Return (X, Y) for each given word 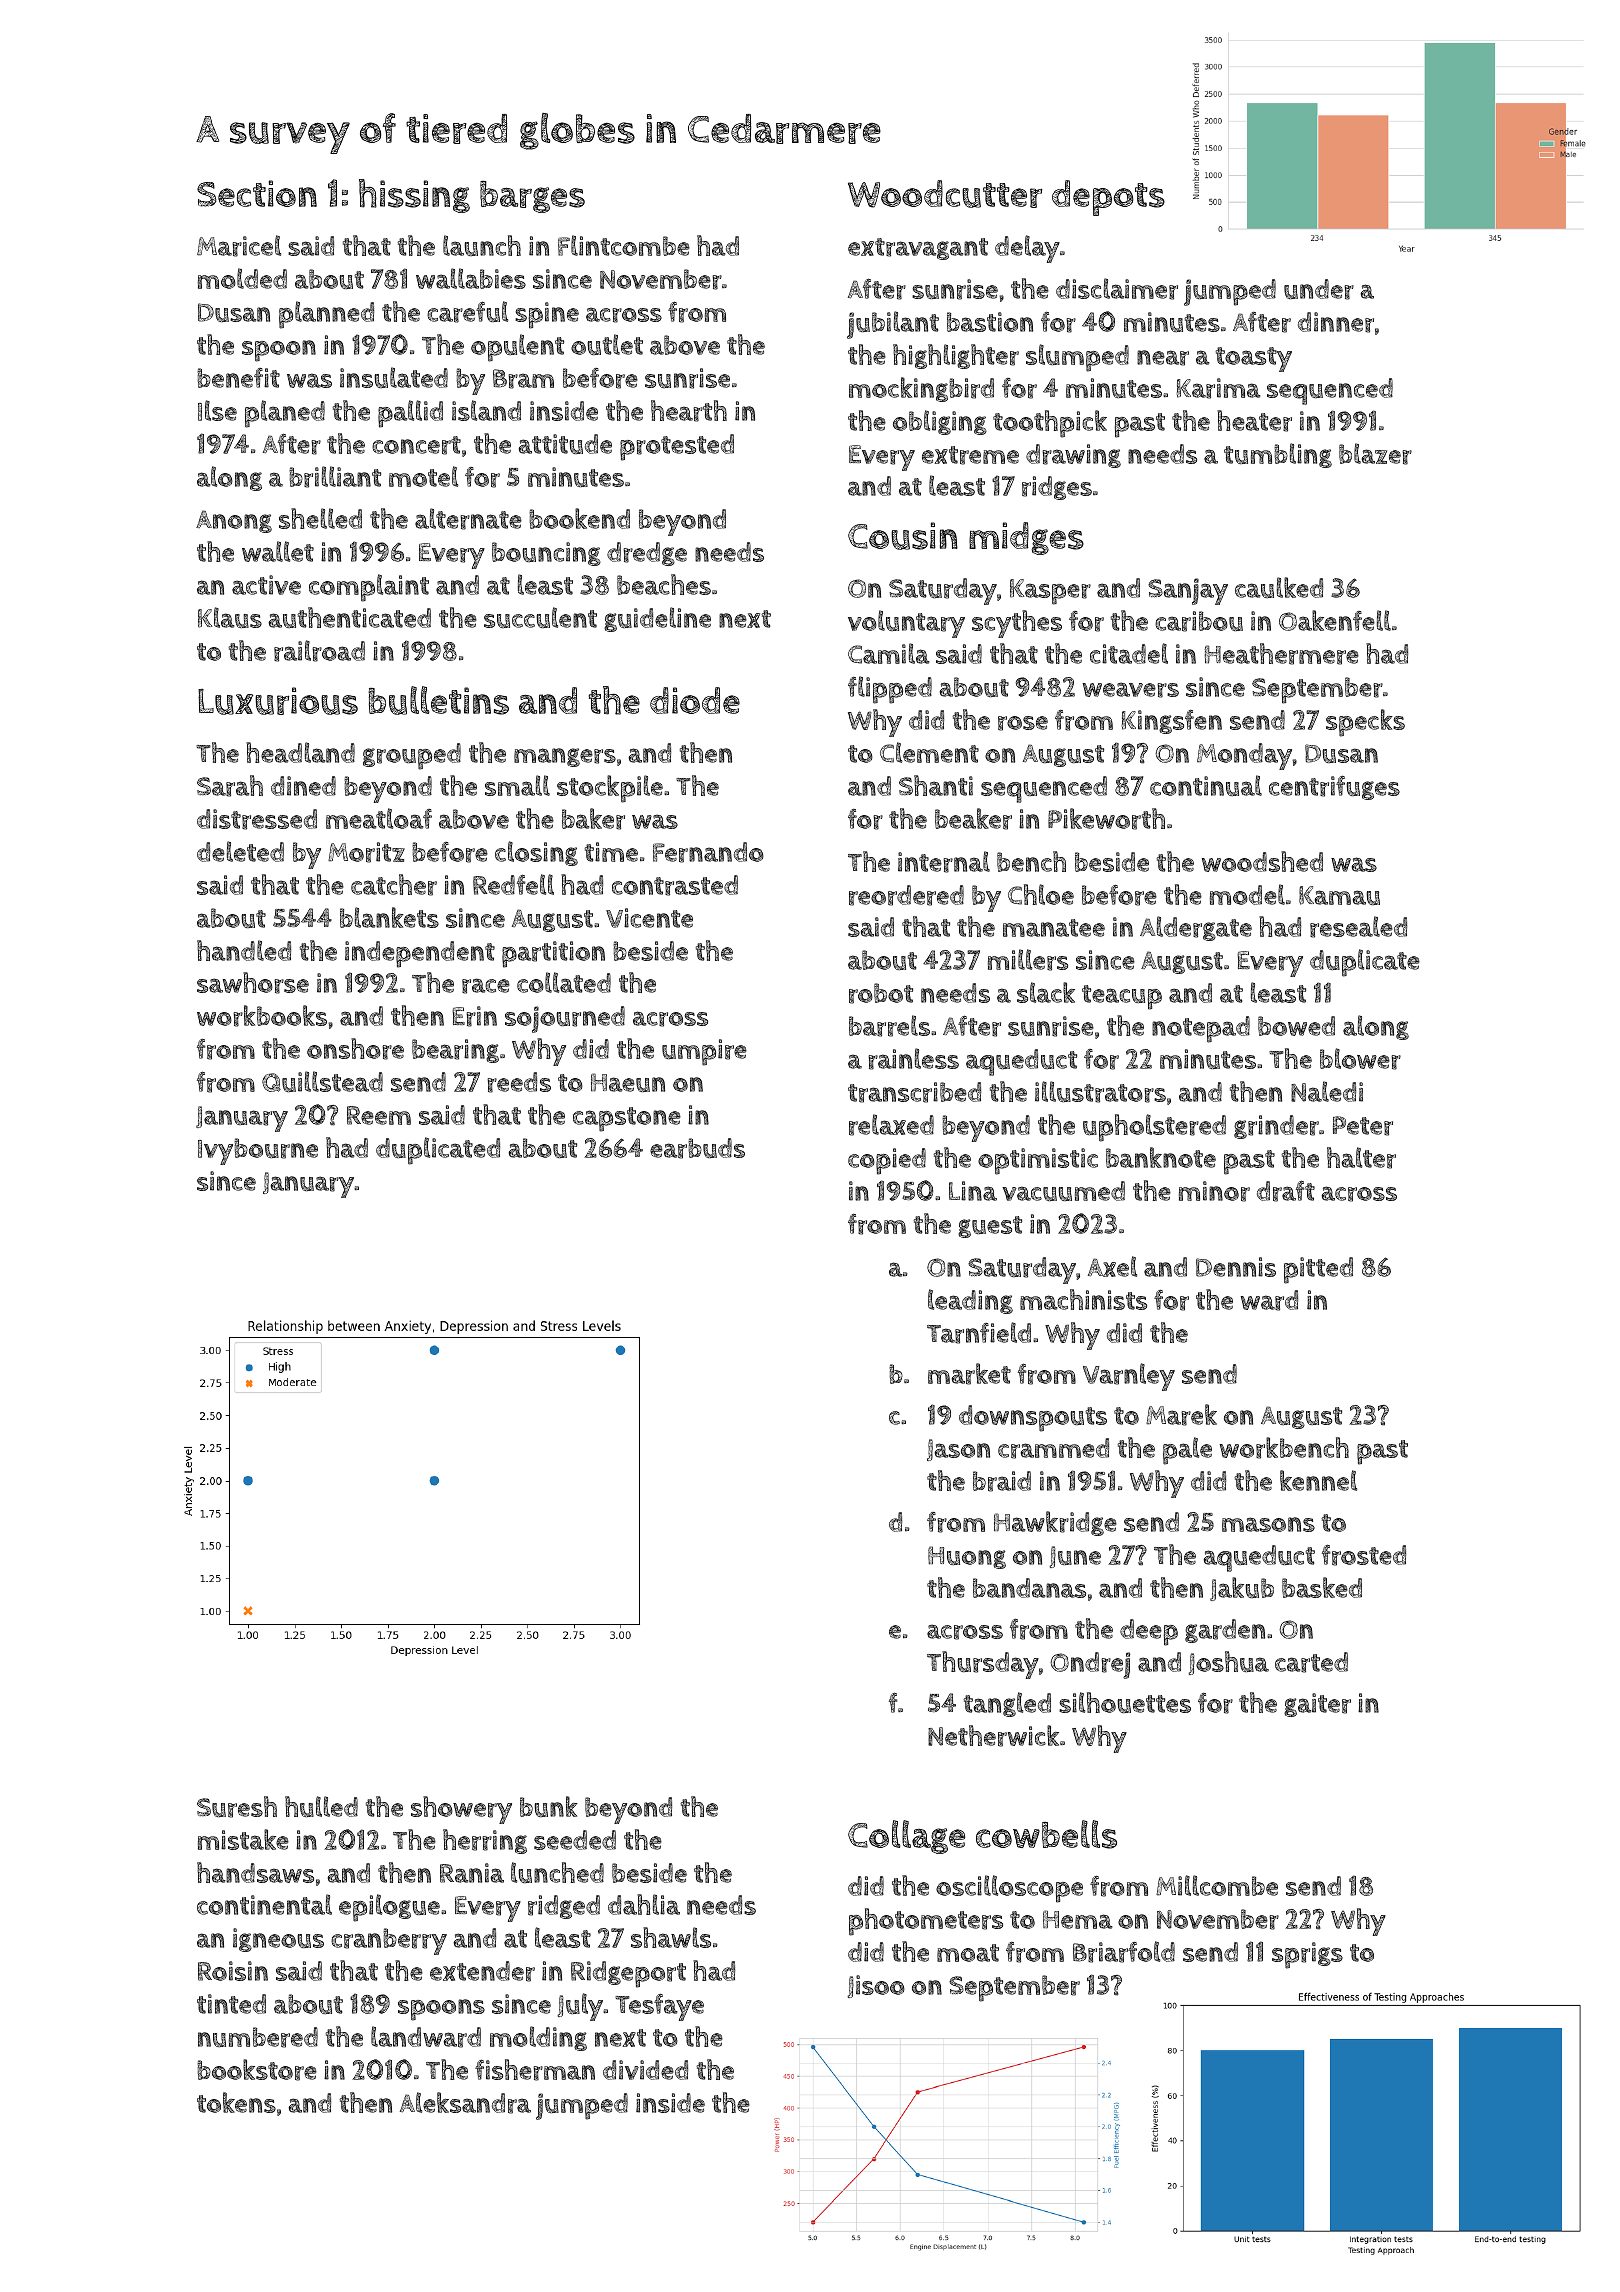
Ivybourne (258, 1151)
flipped (890, 690)
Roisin (233, 1971)
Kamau (1339, 895)
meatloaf (379, 818)
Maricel (239, 246)
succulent (540, 617)
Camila (889, 653)
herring (485, 1841)
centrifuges (1334, 788)
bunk (549, 1806)
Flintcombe (624, 245)
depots (1108, 198)
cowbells (1046, 1834)
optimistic (1038, 1161)
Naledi (1327, 1091)
